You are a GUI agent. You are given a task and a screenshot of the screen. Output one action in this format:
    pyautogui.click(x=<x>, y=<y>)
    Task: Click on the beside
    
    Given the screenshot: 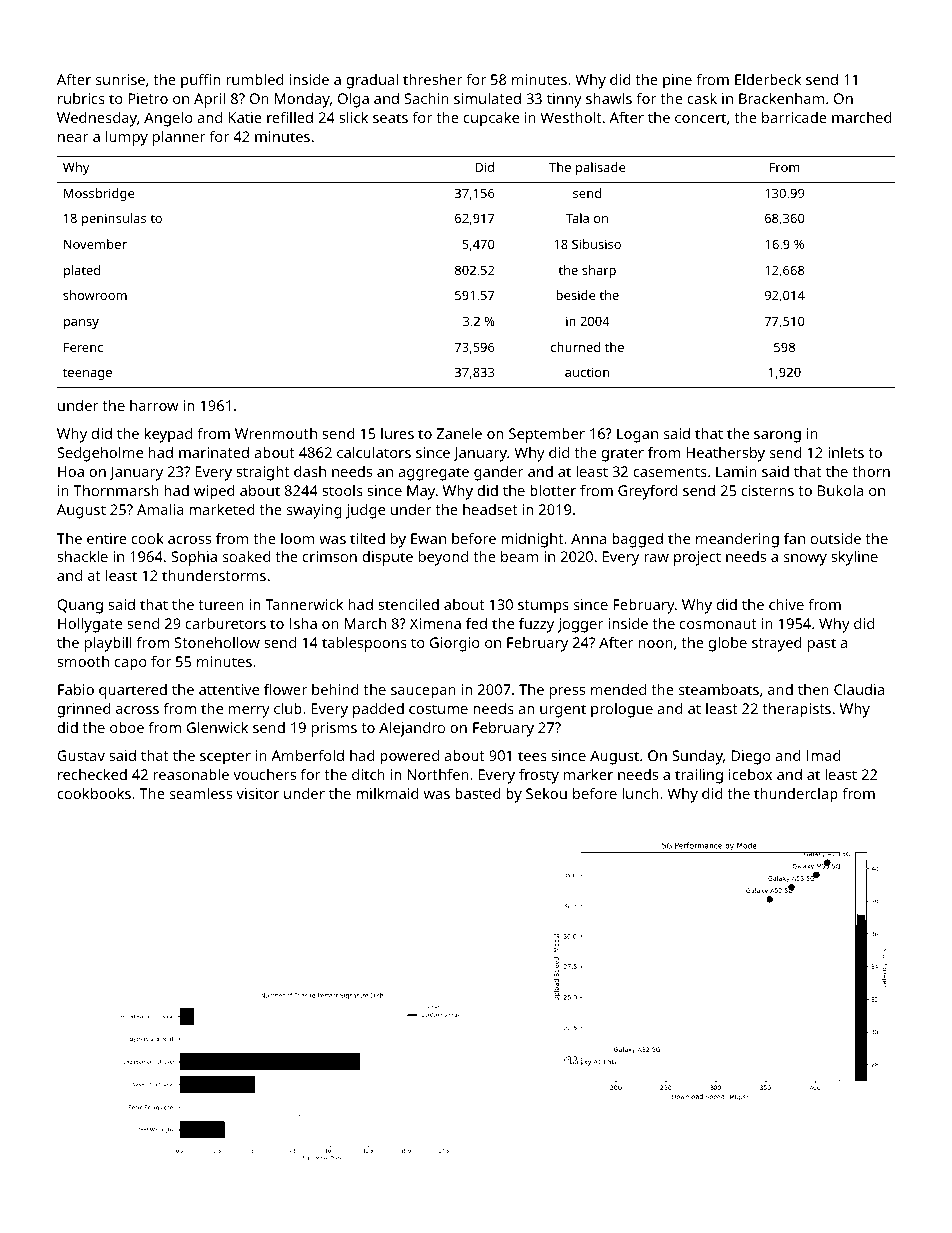 What is the action you would take?
    pyautogui.click(x=575, y=295)
